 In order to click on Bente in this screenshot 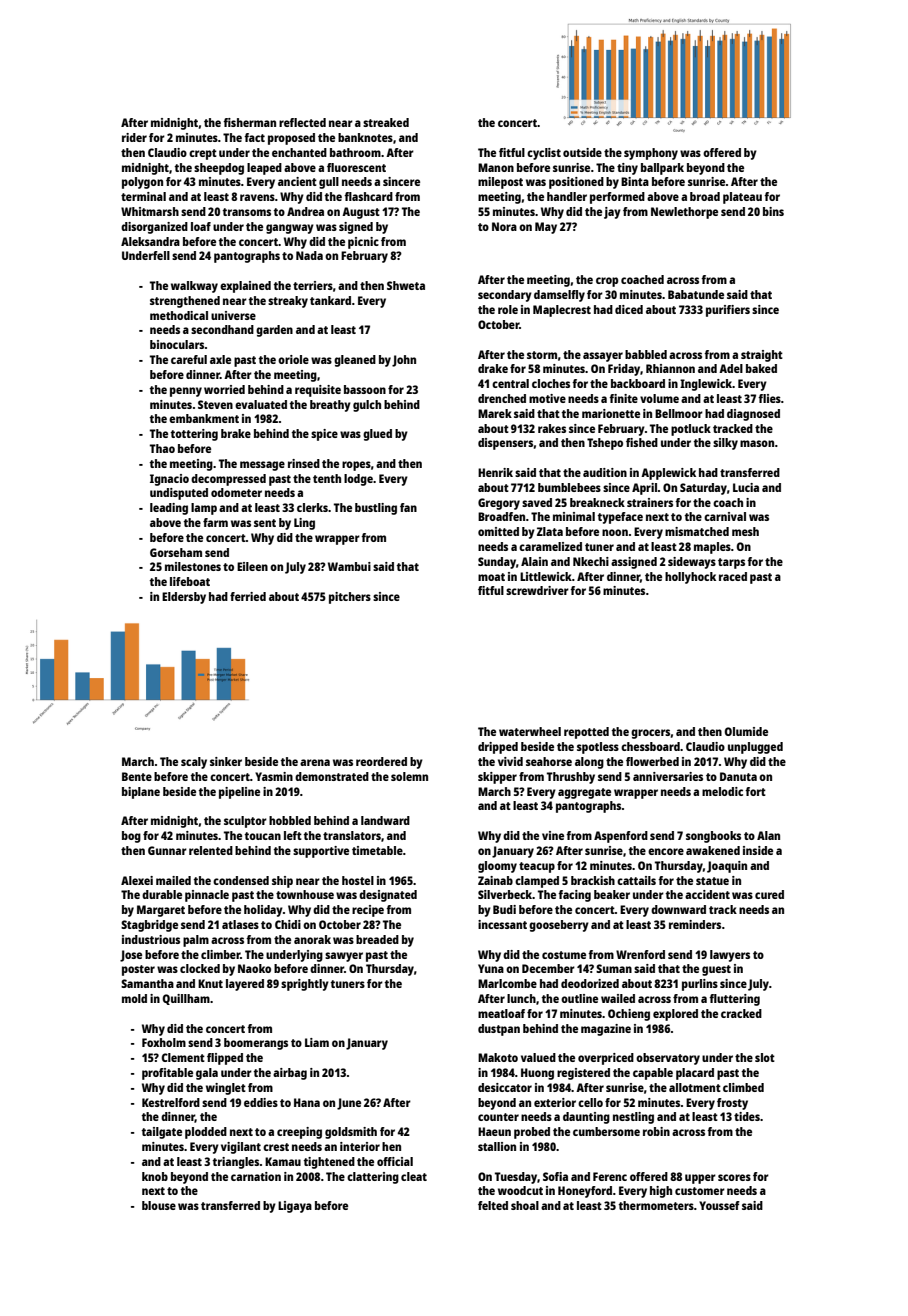, I will do `click(137, 776)`.
